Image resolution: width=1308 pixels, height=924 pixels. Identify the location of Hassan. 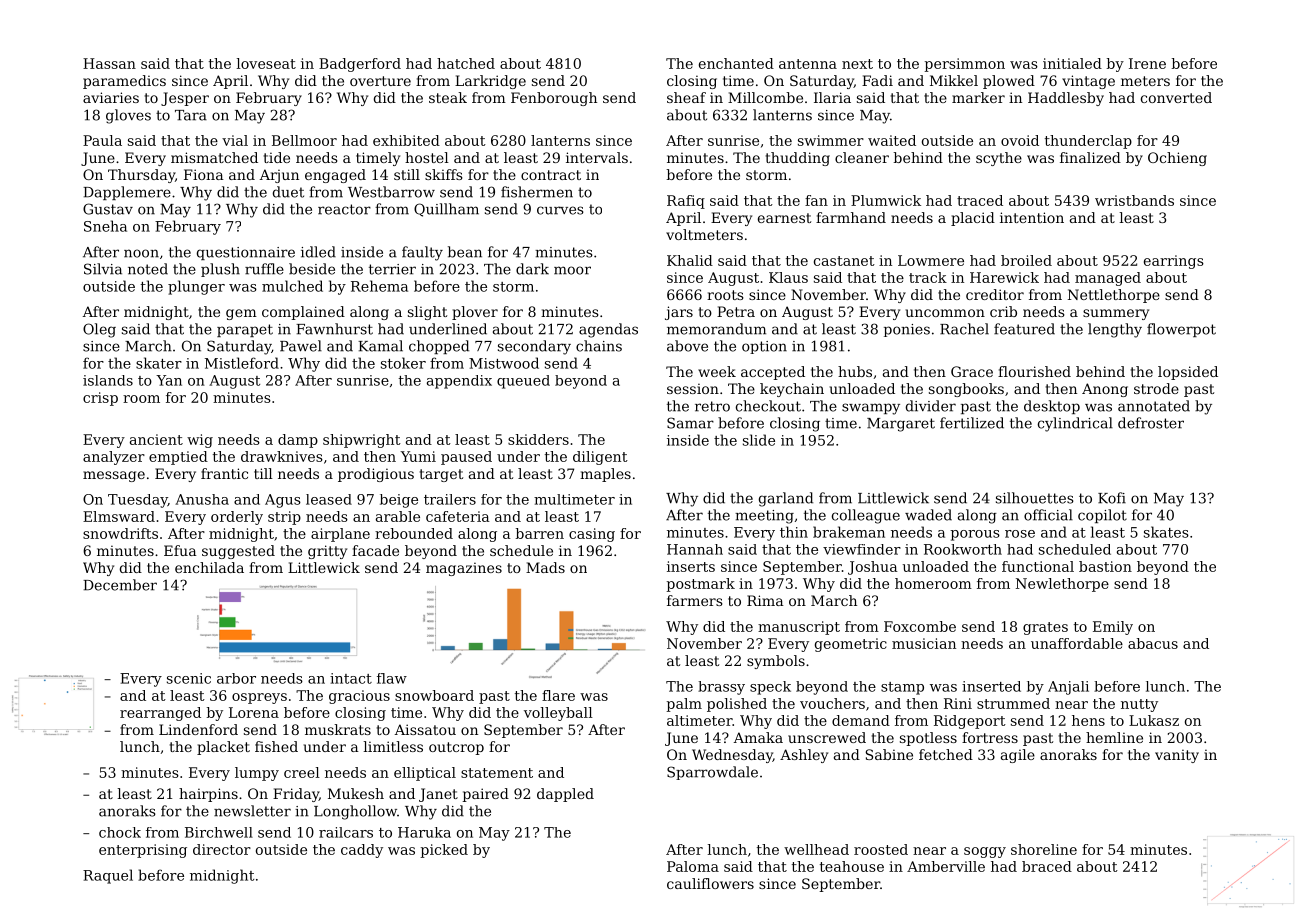
(109, 63).
